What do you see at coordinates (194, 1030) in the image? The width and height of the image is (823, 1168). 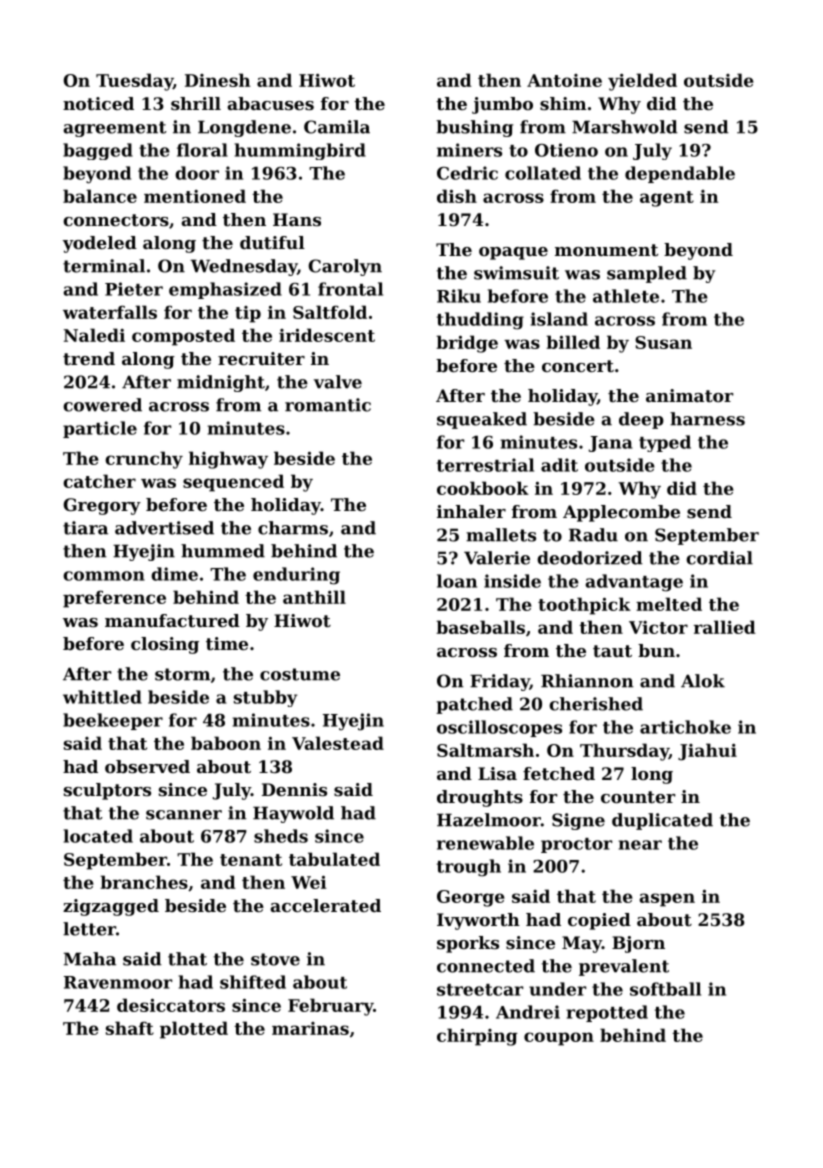 I see `plotted` at bounding box center [194, 1030].
